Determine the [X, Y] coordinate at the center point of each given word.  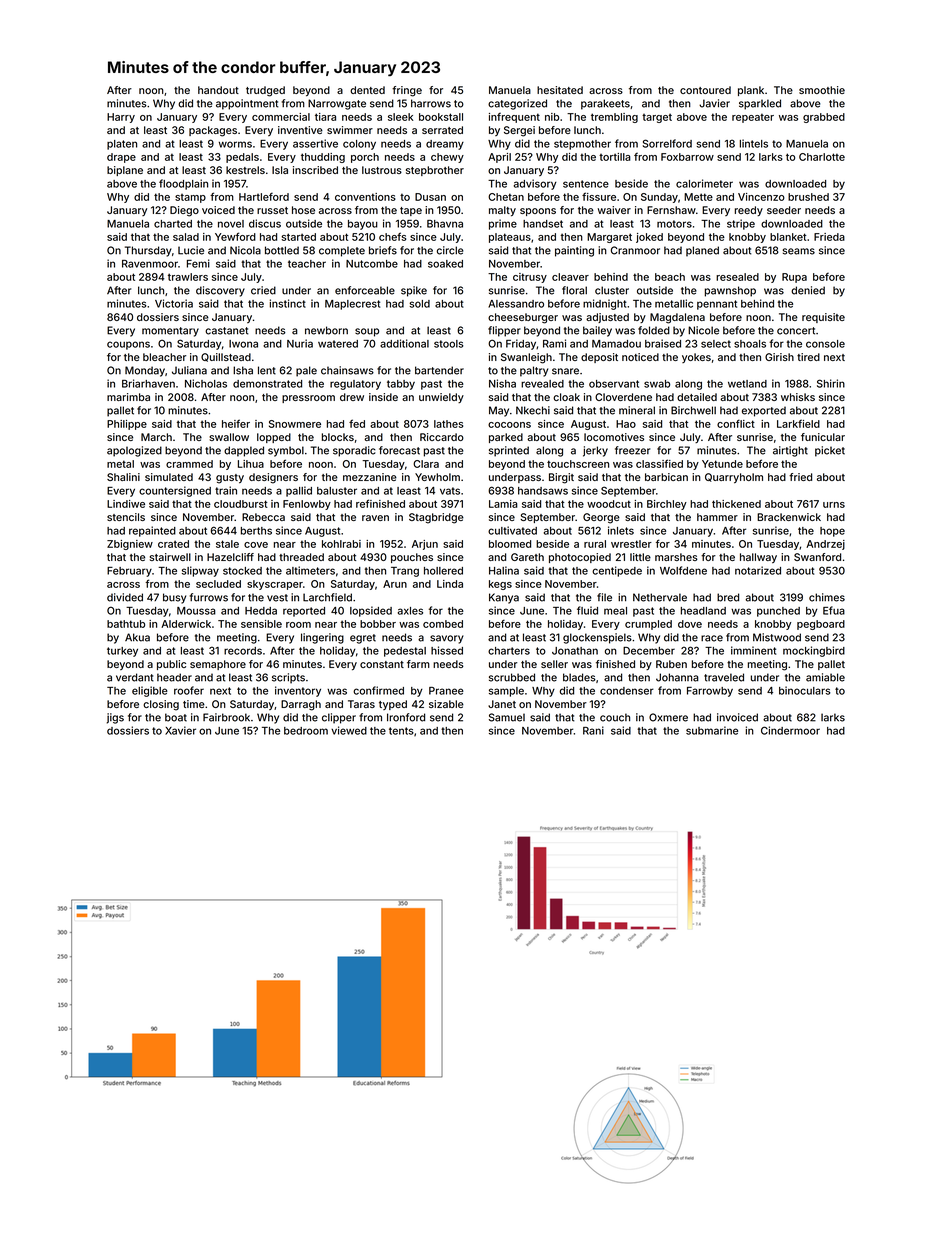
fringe [407, 91]
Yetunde [722, 464]
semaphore [218, 665]
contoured [705, 90]
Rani [593, 730]
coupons [128, 345]
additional [404, 343]
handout [218, 90]
